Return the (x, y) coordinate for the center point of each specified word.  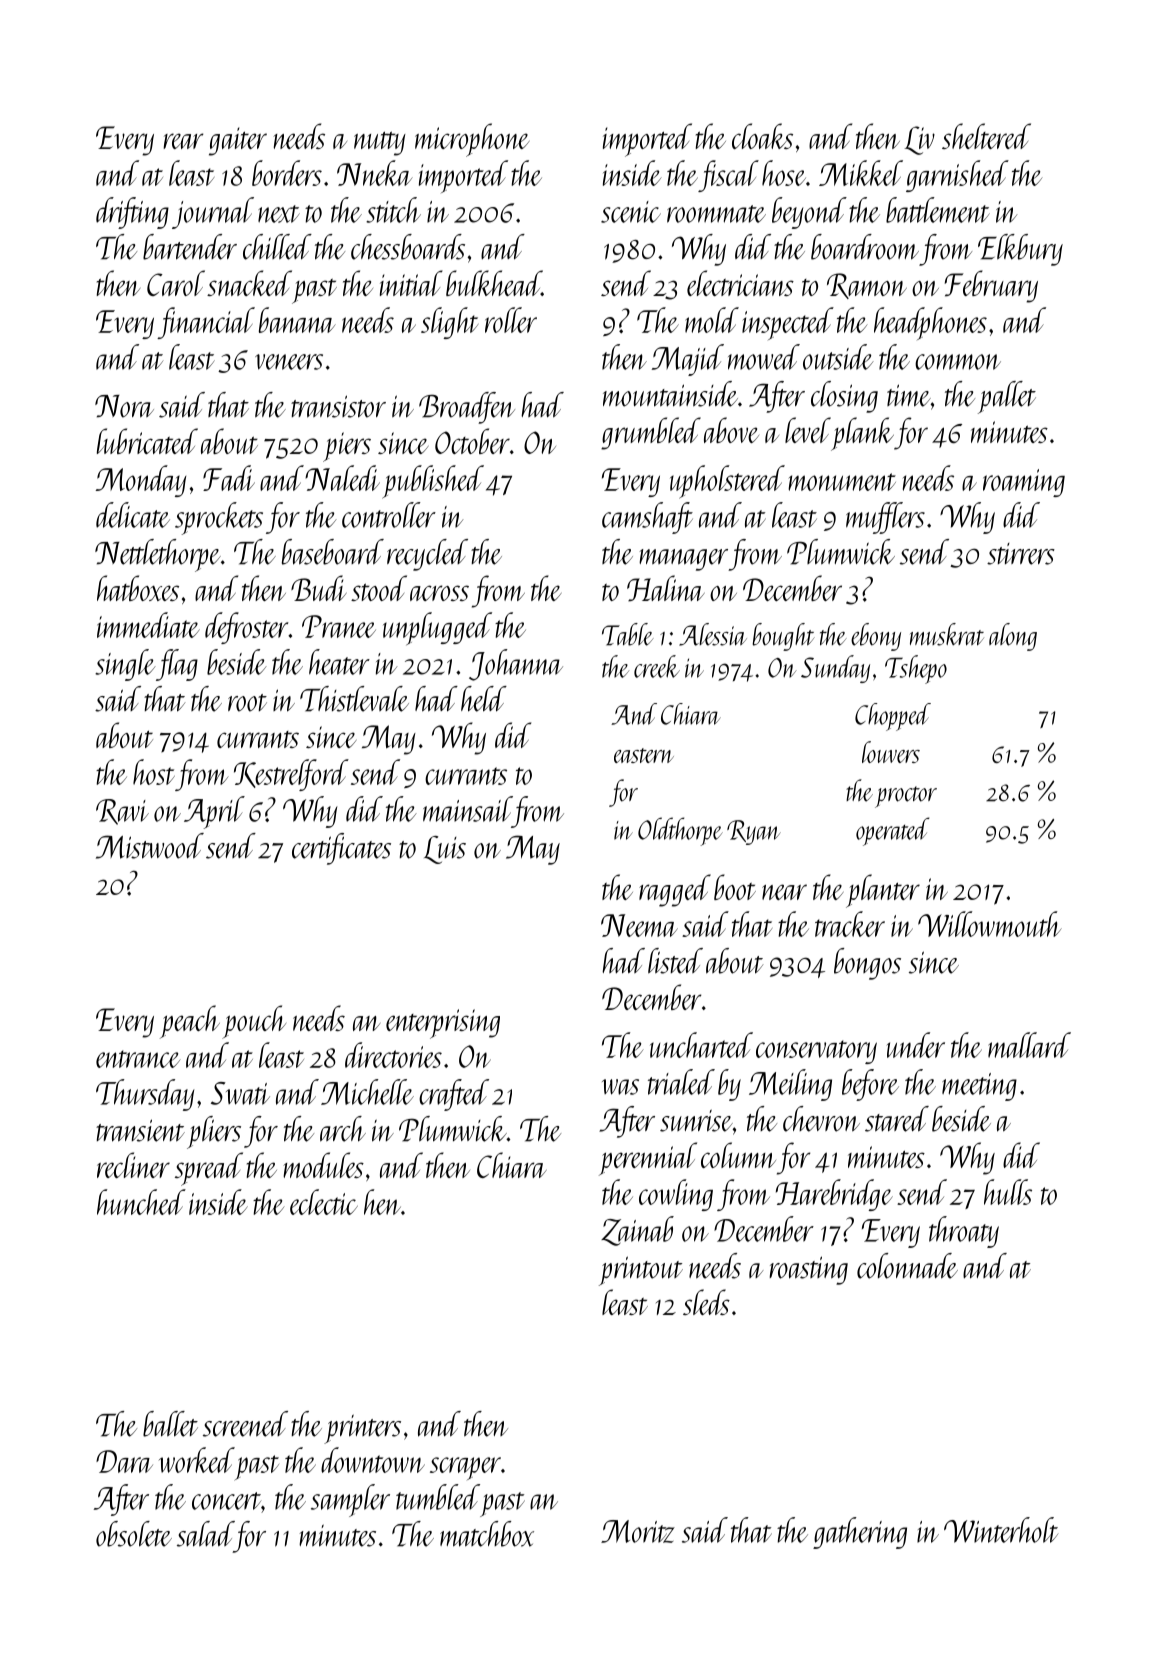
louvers (891, 752)
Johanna (516, 665)
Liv (919, 140)
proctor (906, 797)
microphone (472, 140)
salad (205, 1534)
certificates (341, 849)
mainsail (467, 809)
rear (184, 141)
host (154, 772)
